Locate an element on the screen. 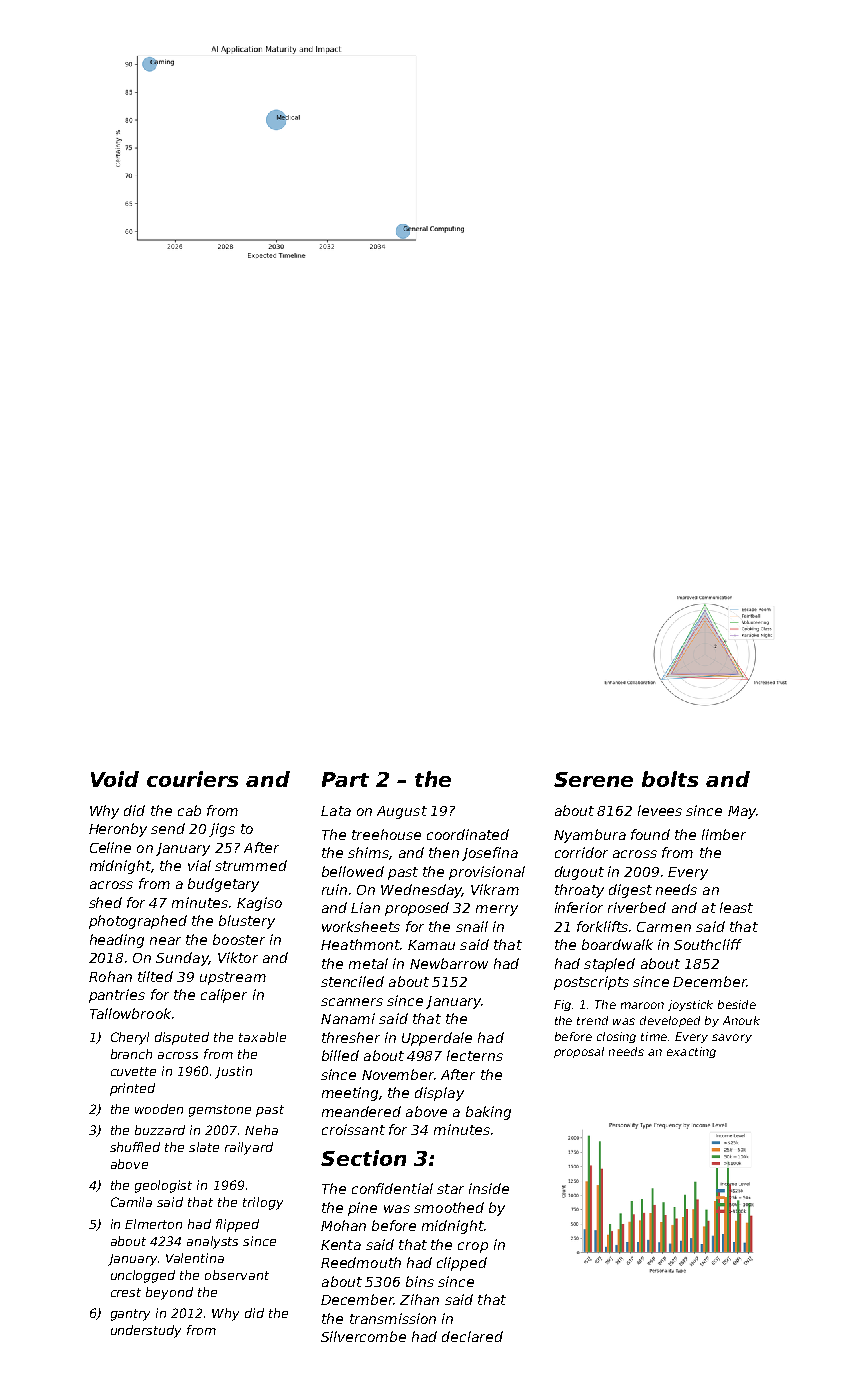  Silvercombe is located at coordinates (363, 1336).
